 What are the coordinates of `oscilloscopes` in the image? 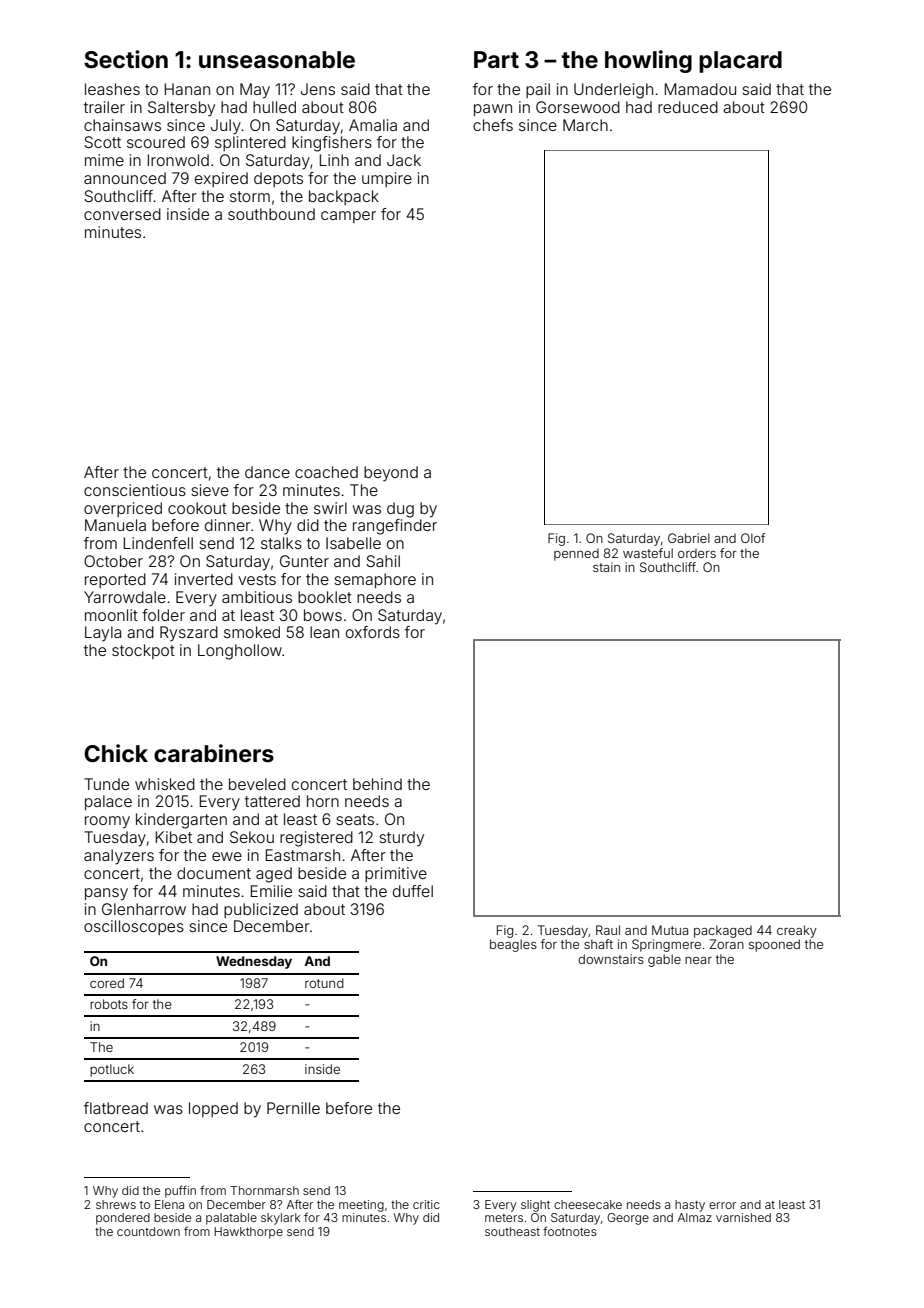 It's located at (134, 927).
